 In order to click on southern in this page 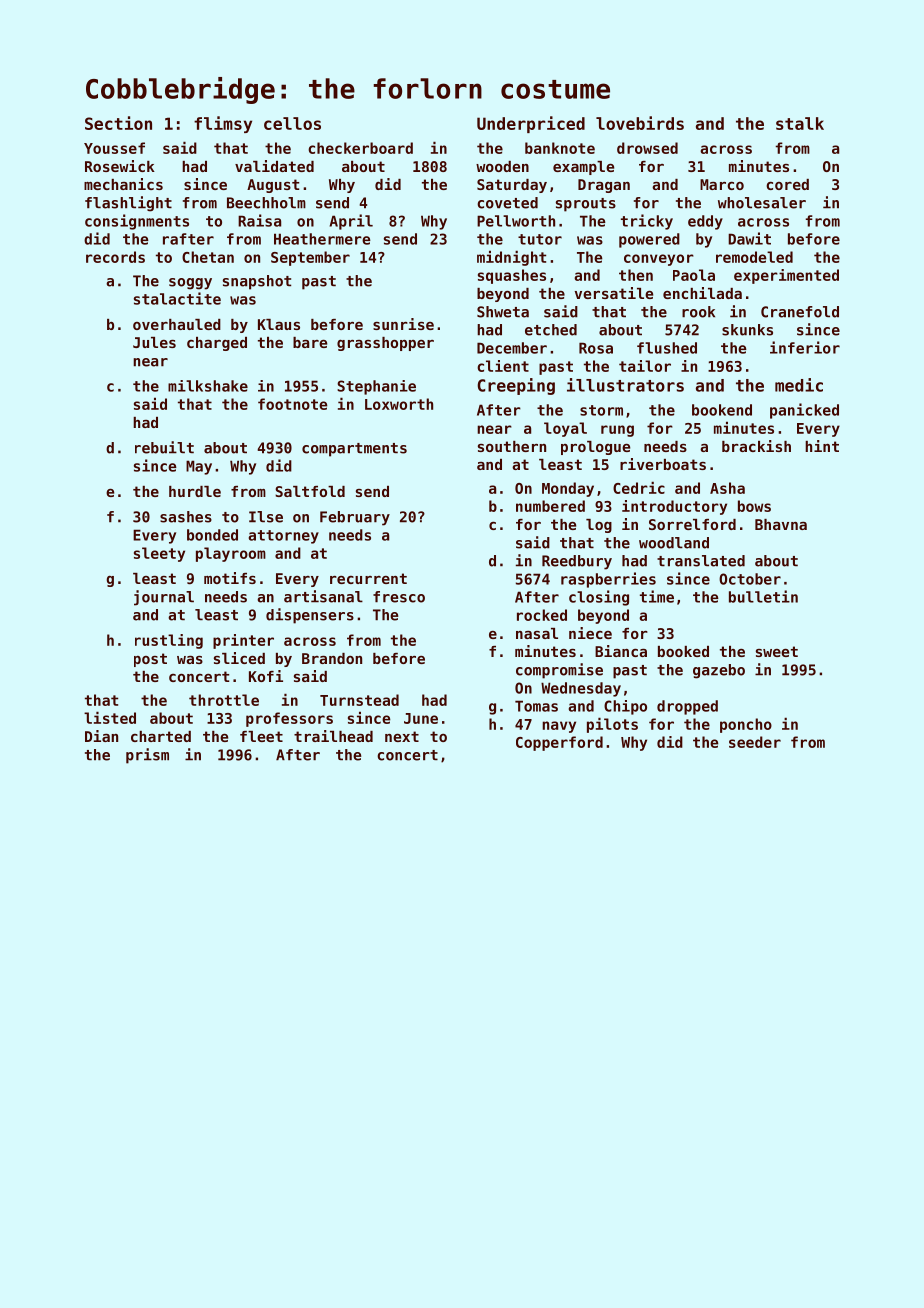, I will do `click(512, 446)`.
